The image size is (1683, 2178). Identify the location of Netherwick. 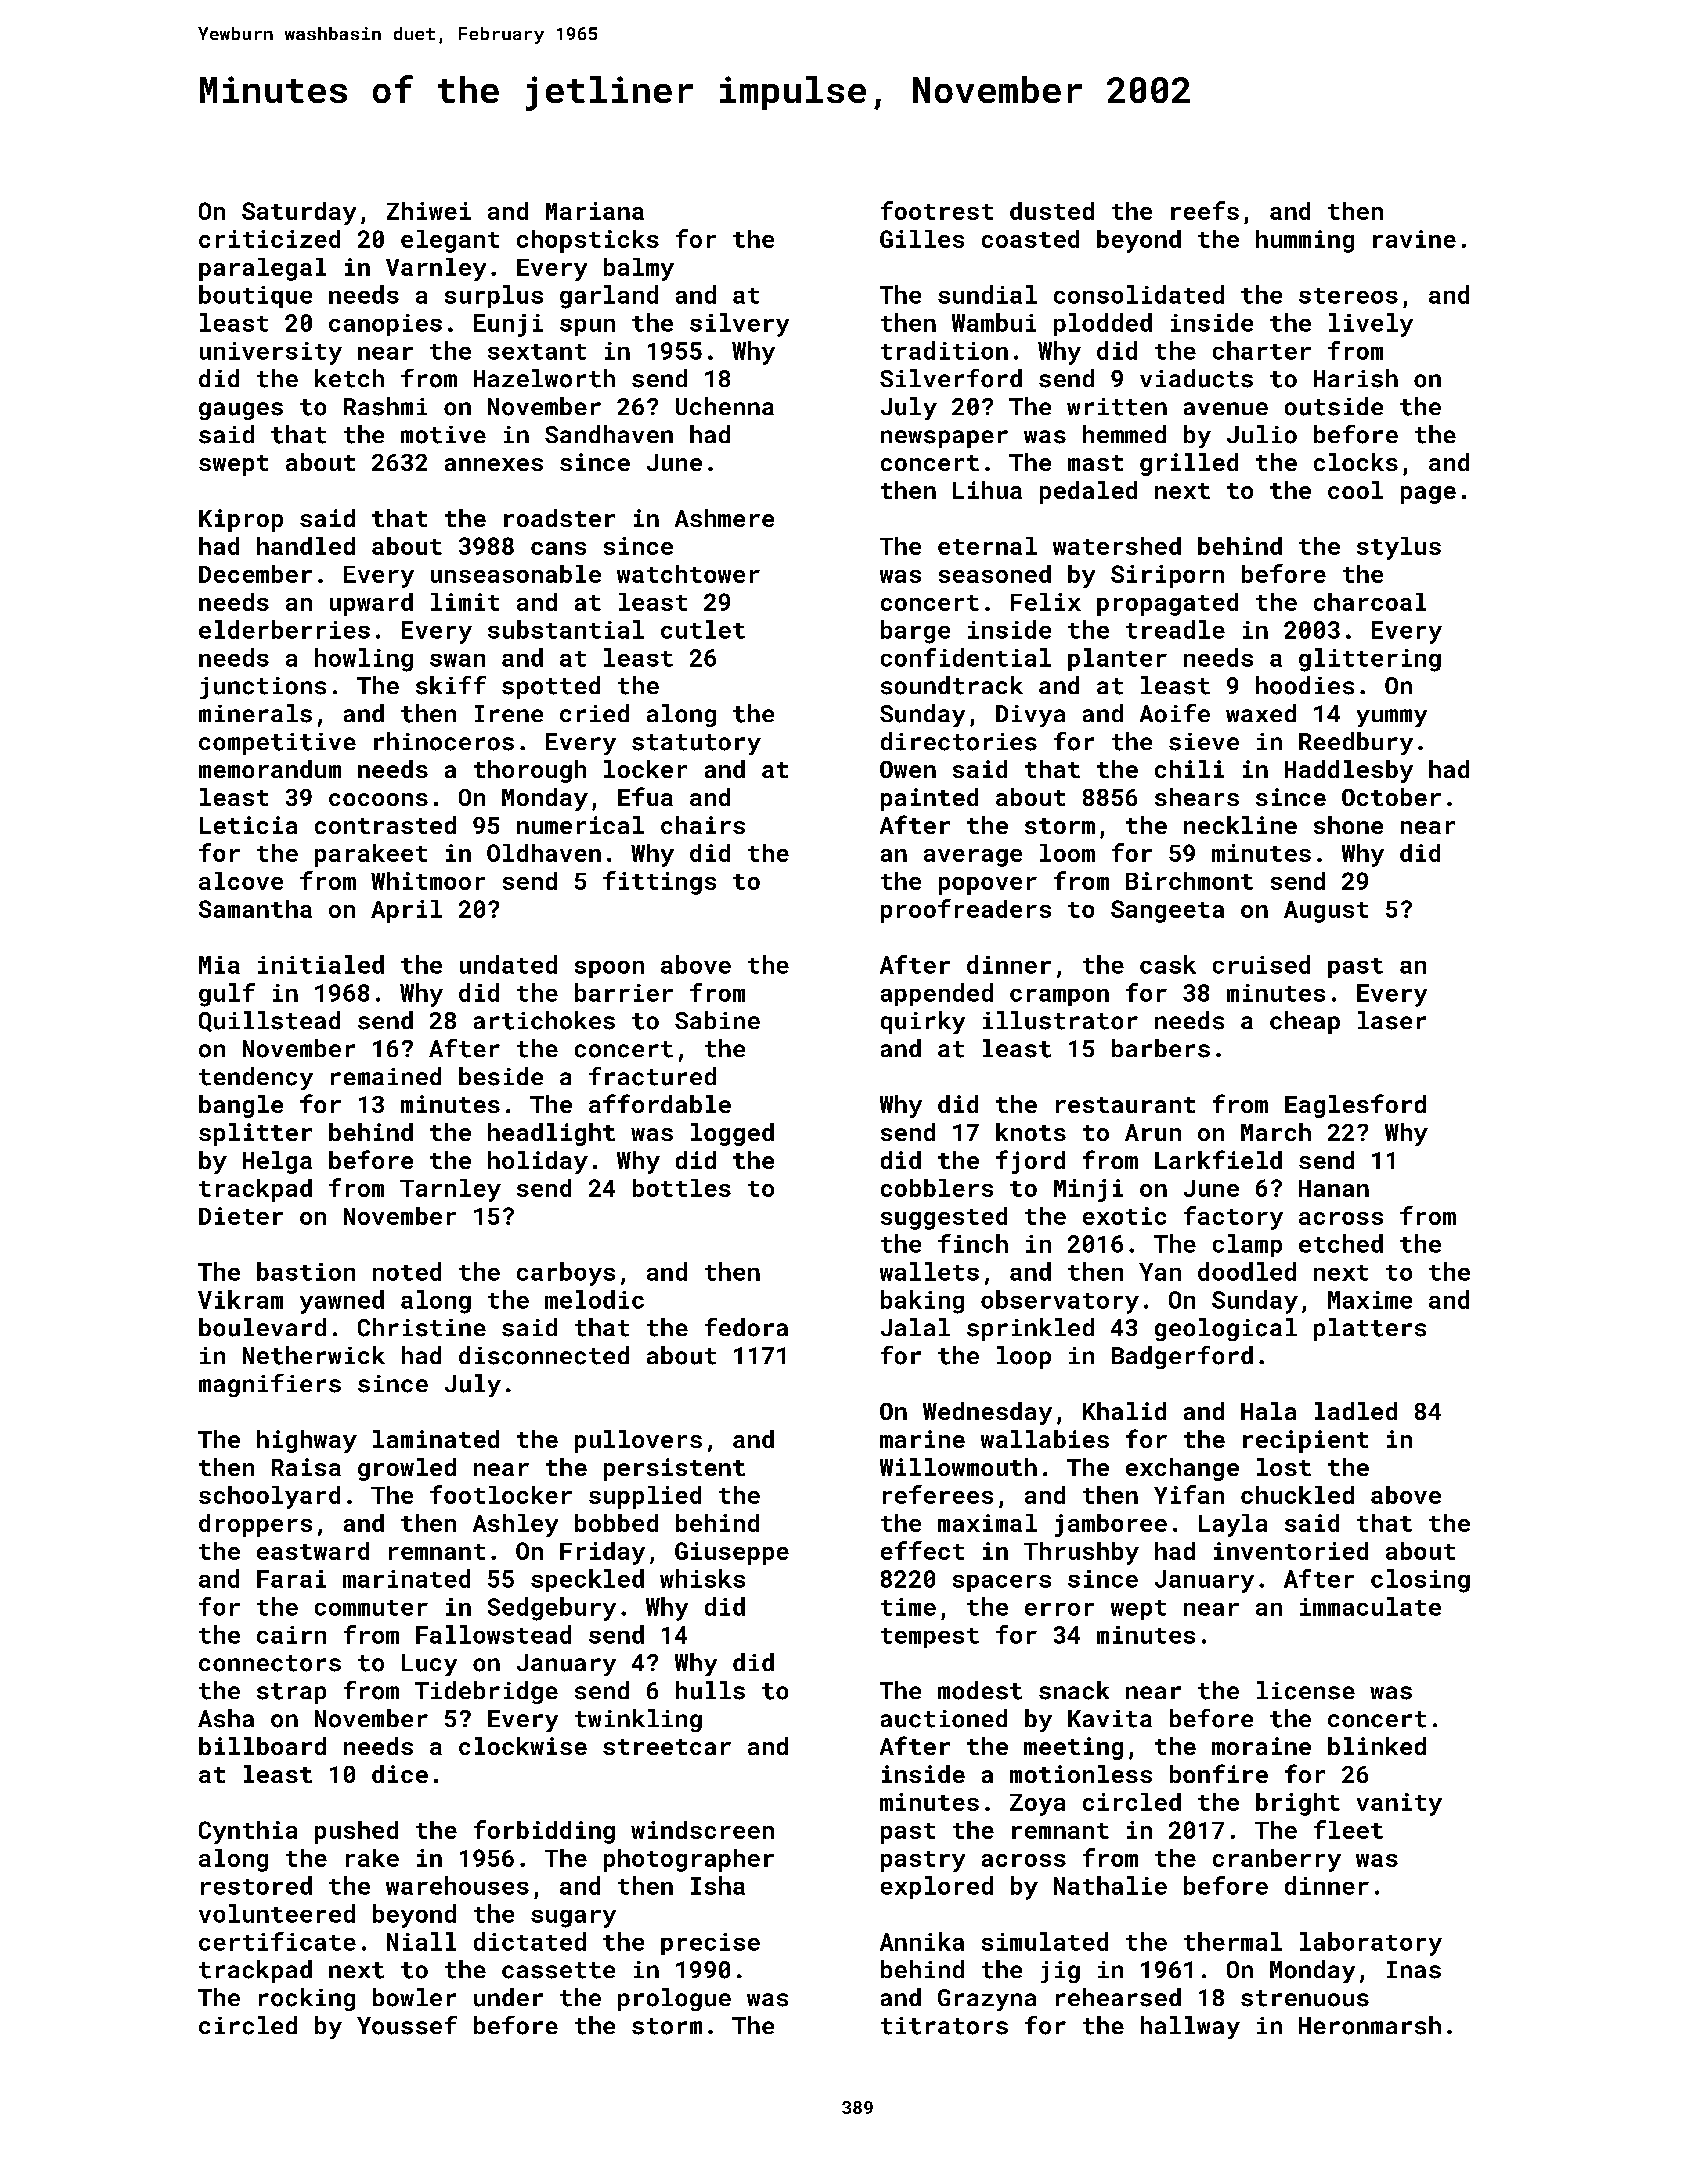
(314, 1355).
